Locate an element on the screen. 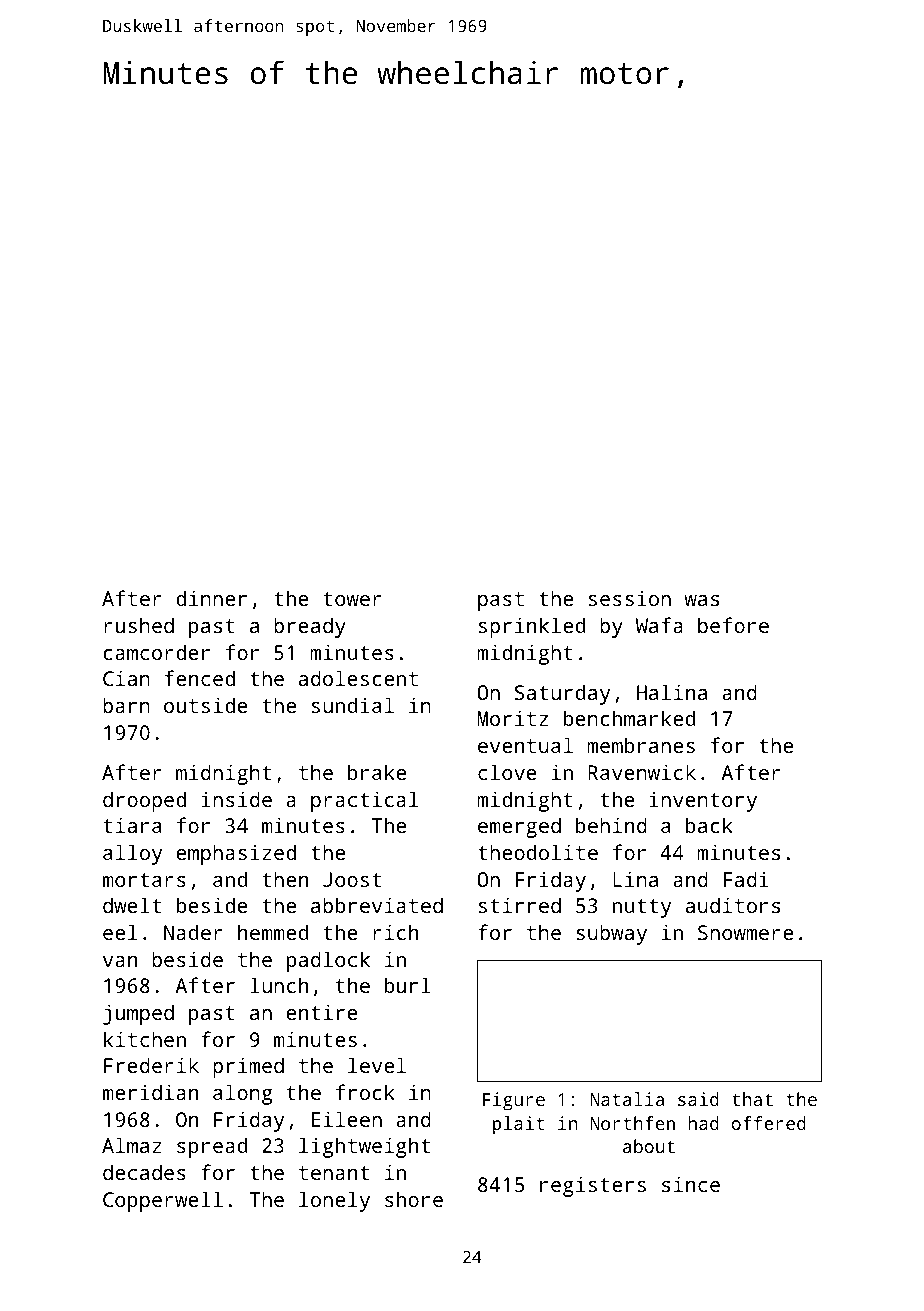 This screenshot has width=924, height=1311. primed is located at coordinates (248, 1067).
